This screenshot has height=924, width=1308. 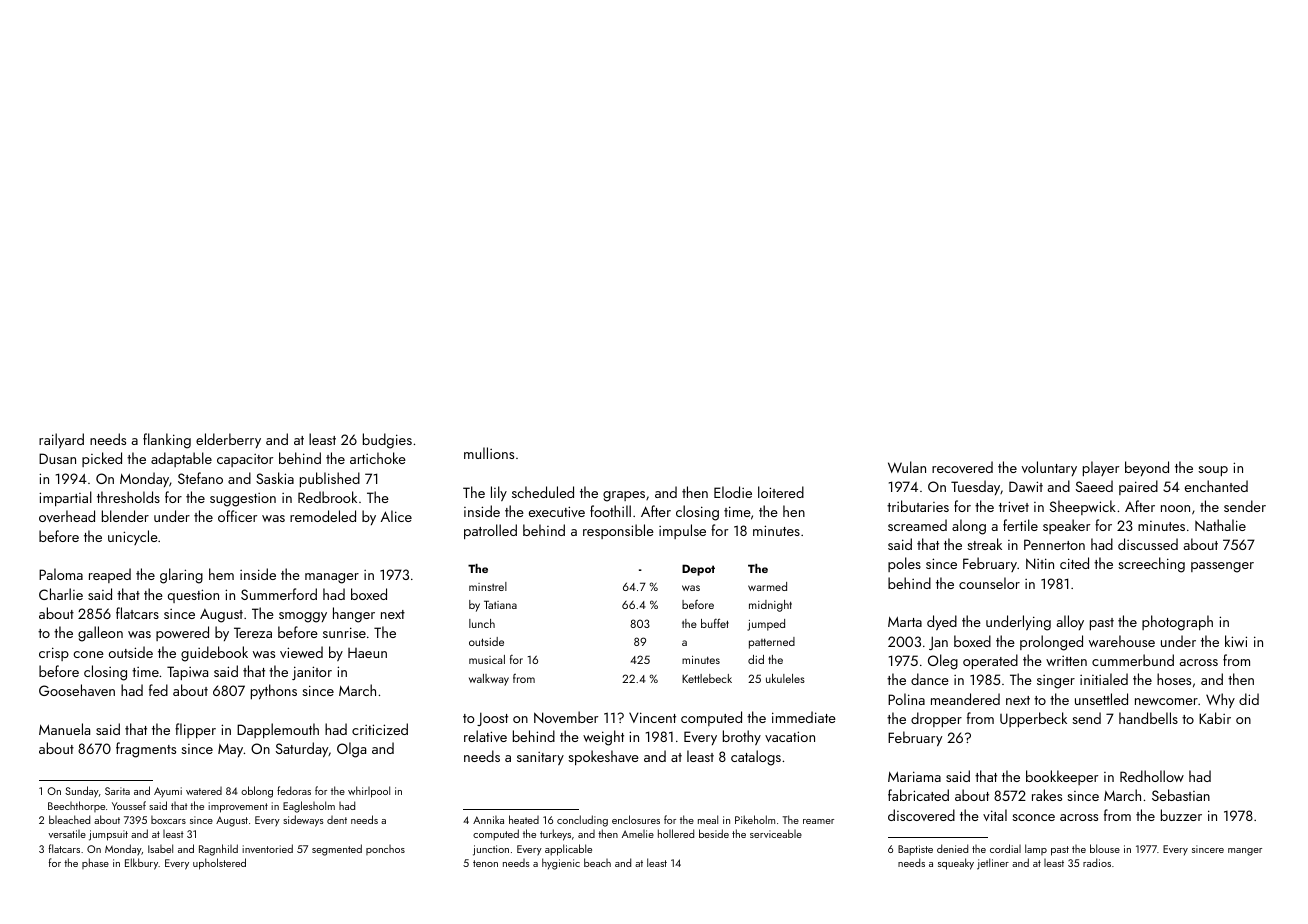 What do you see at coordinates (133, 537) in the screenshot?
I see `unicycle` at bounding box center [133, 537].
